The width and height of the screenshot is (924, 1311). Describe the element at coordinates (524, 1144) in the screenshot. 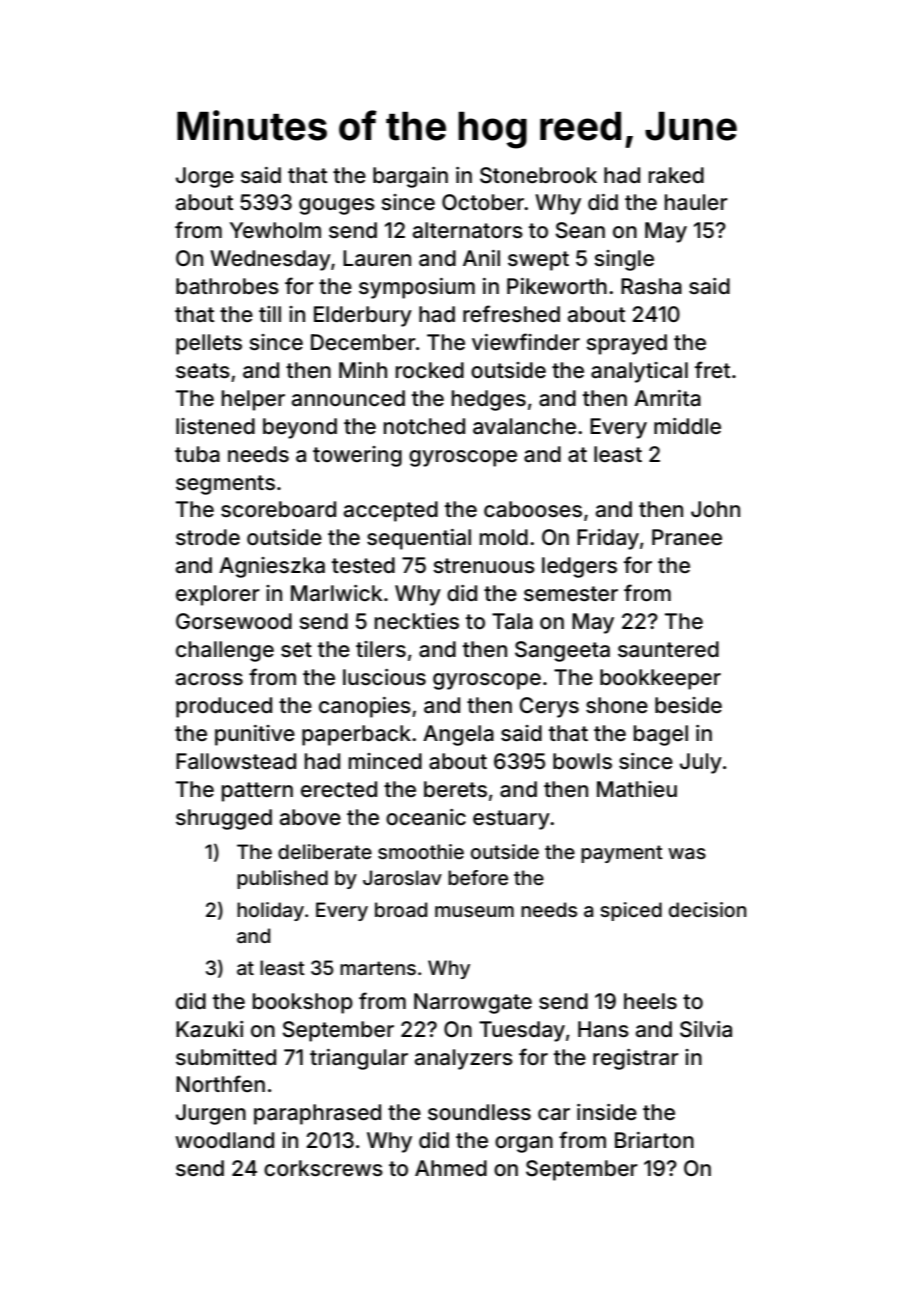

I see `organ` at that location.
